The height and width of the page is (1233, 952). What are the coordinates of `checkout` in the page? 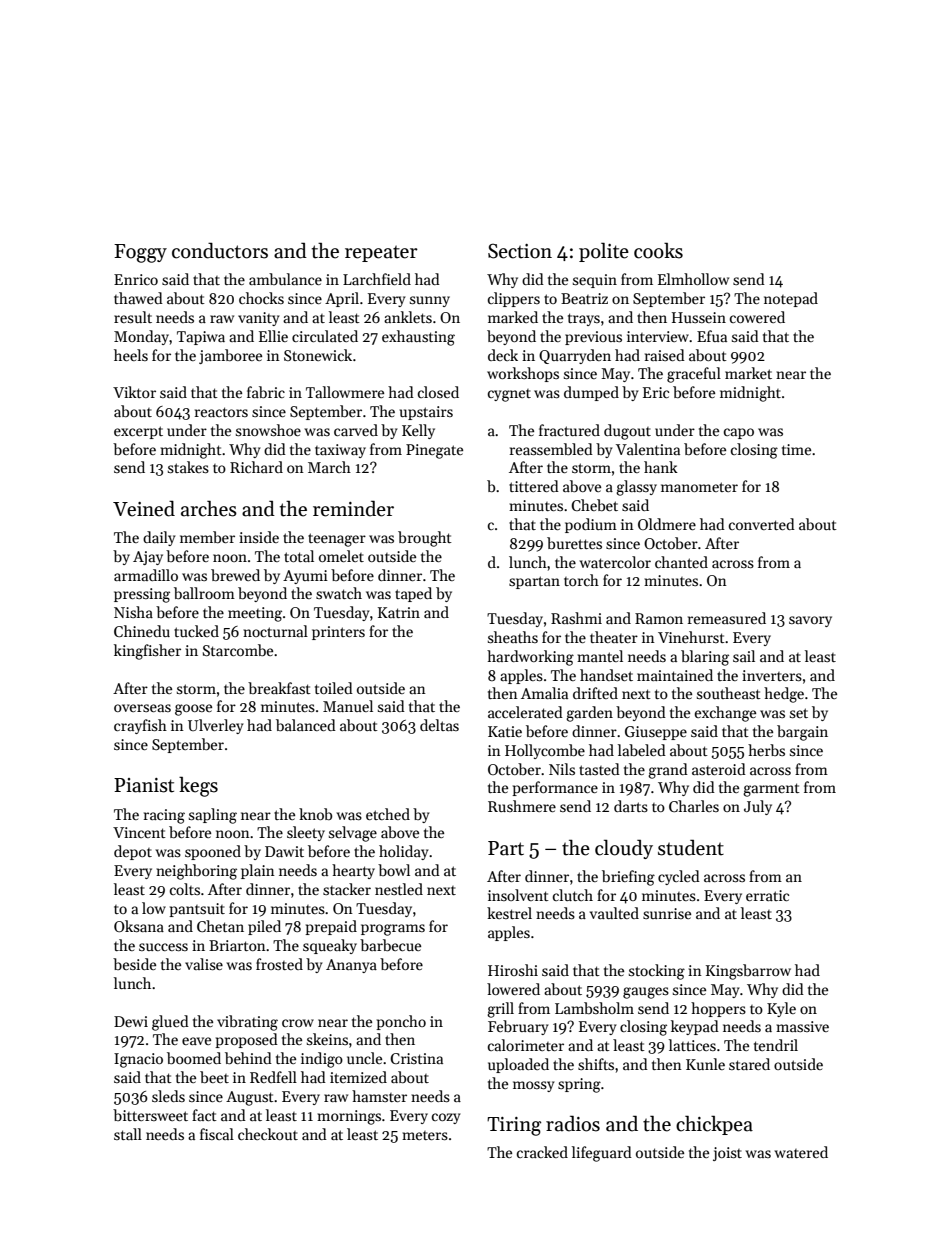 It's located at (268, 1134).
